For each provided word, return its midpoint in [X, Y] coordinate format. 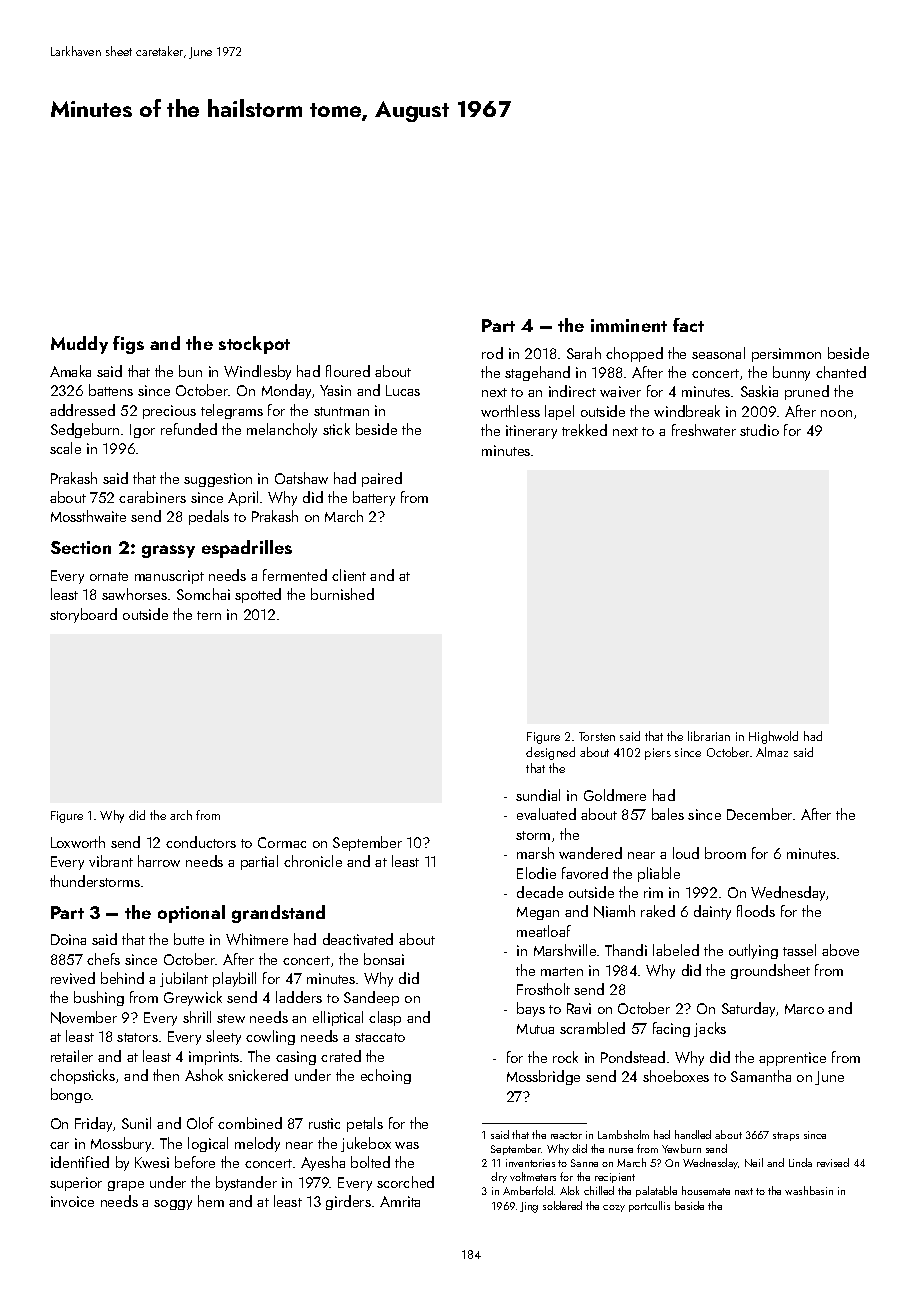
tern [209, 615]
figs [128, 345]
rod [492, 353]
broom [725, 853]
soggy [173, 1205]
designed [550, 753]
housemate [706, 1190]
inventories [530, 1163]
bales [668, 814]
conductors [201, 842]
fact [688, 325]
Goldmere [615, 795]
